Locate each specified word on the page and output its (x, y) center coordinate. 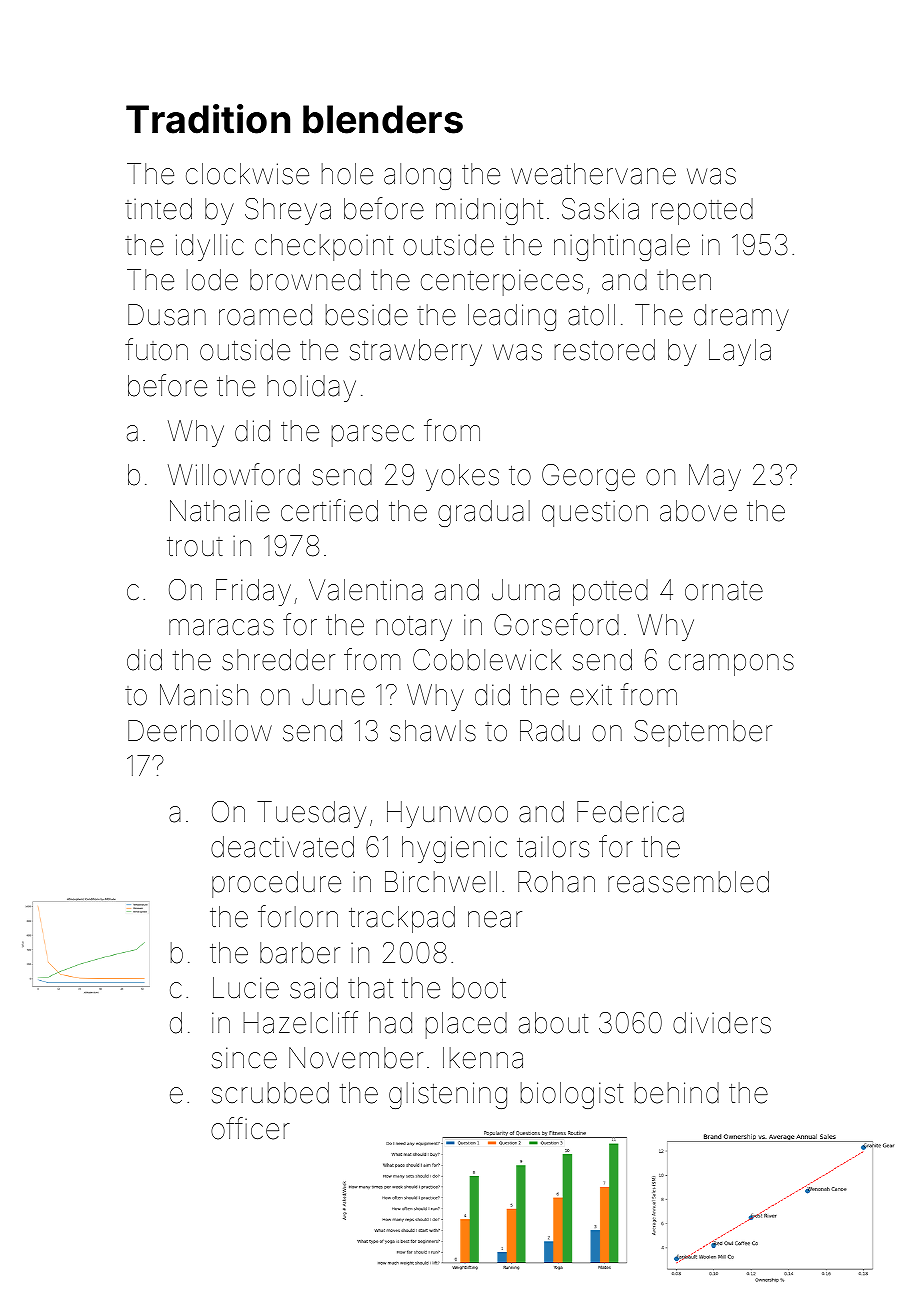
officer (250, 1128)
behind (677, 1093)
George (588, 477)
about (553, 1023)
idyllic (210, 247)
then (684, 280)
